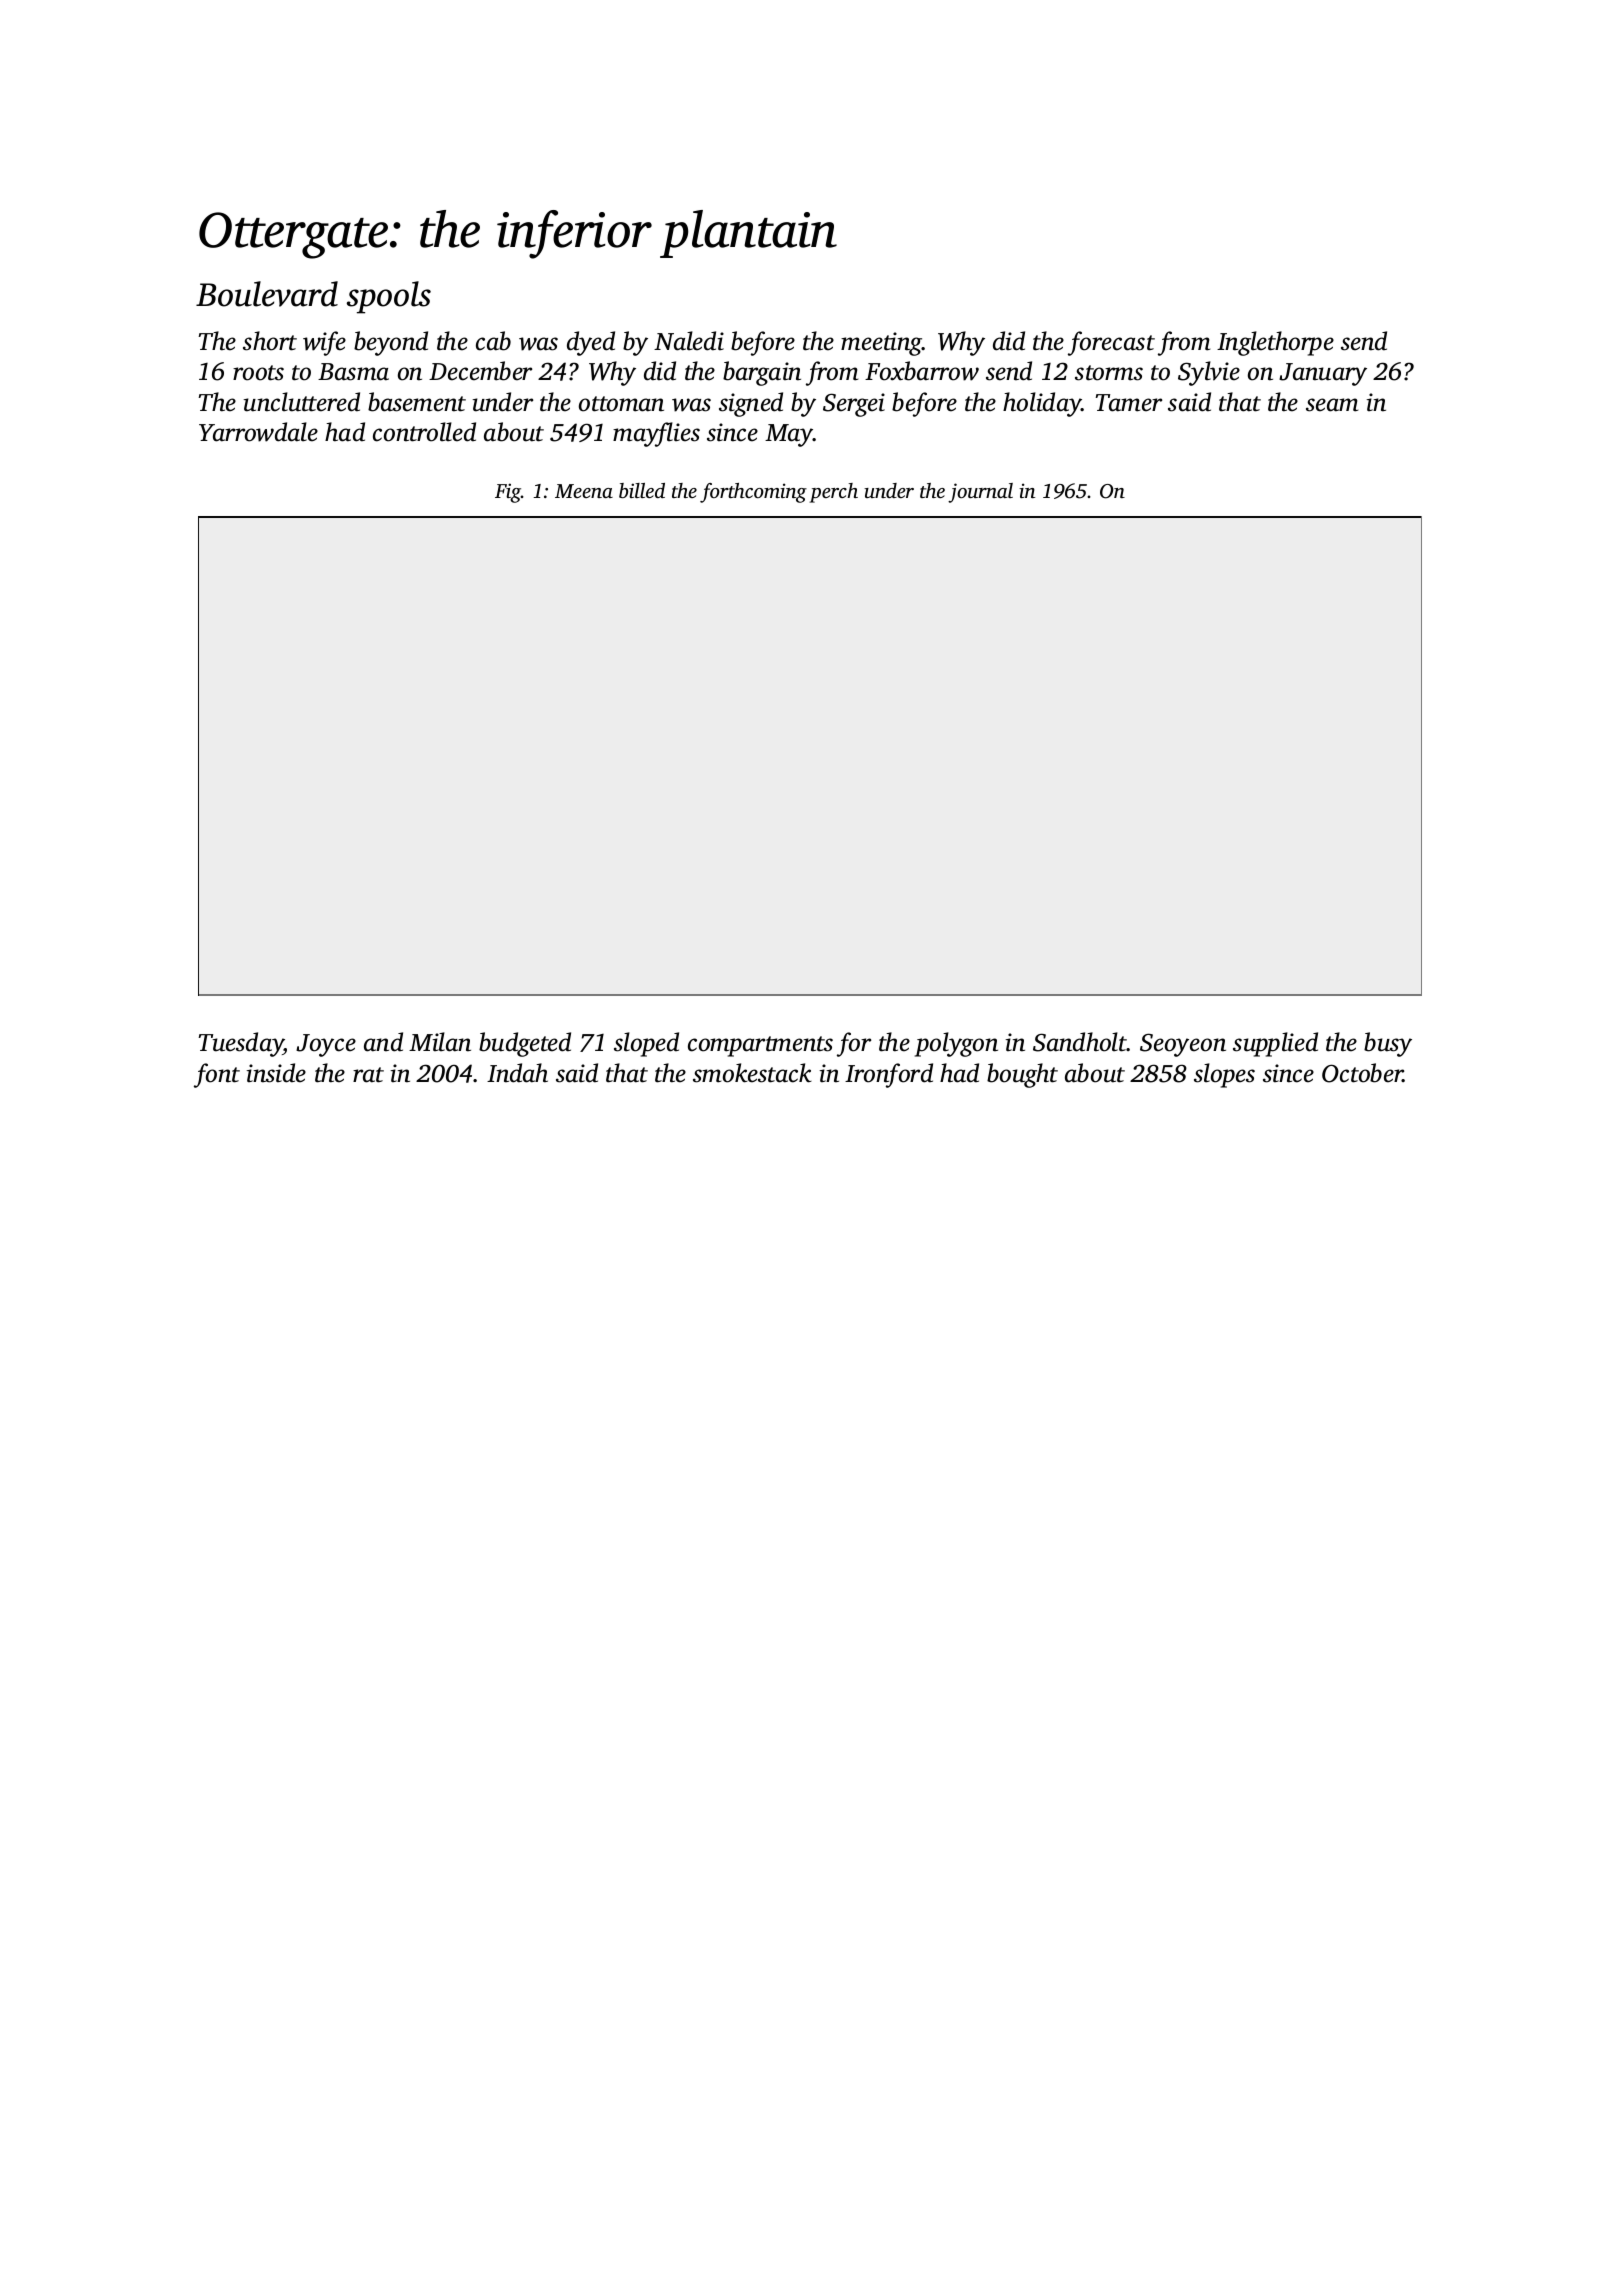 The height and width of the page is (2292, 1620). What do you see at coordinates (1275, 343) in the page?
I see `Inglethorpe` at bounding box center [1275, 343].
